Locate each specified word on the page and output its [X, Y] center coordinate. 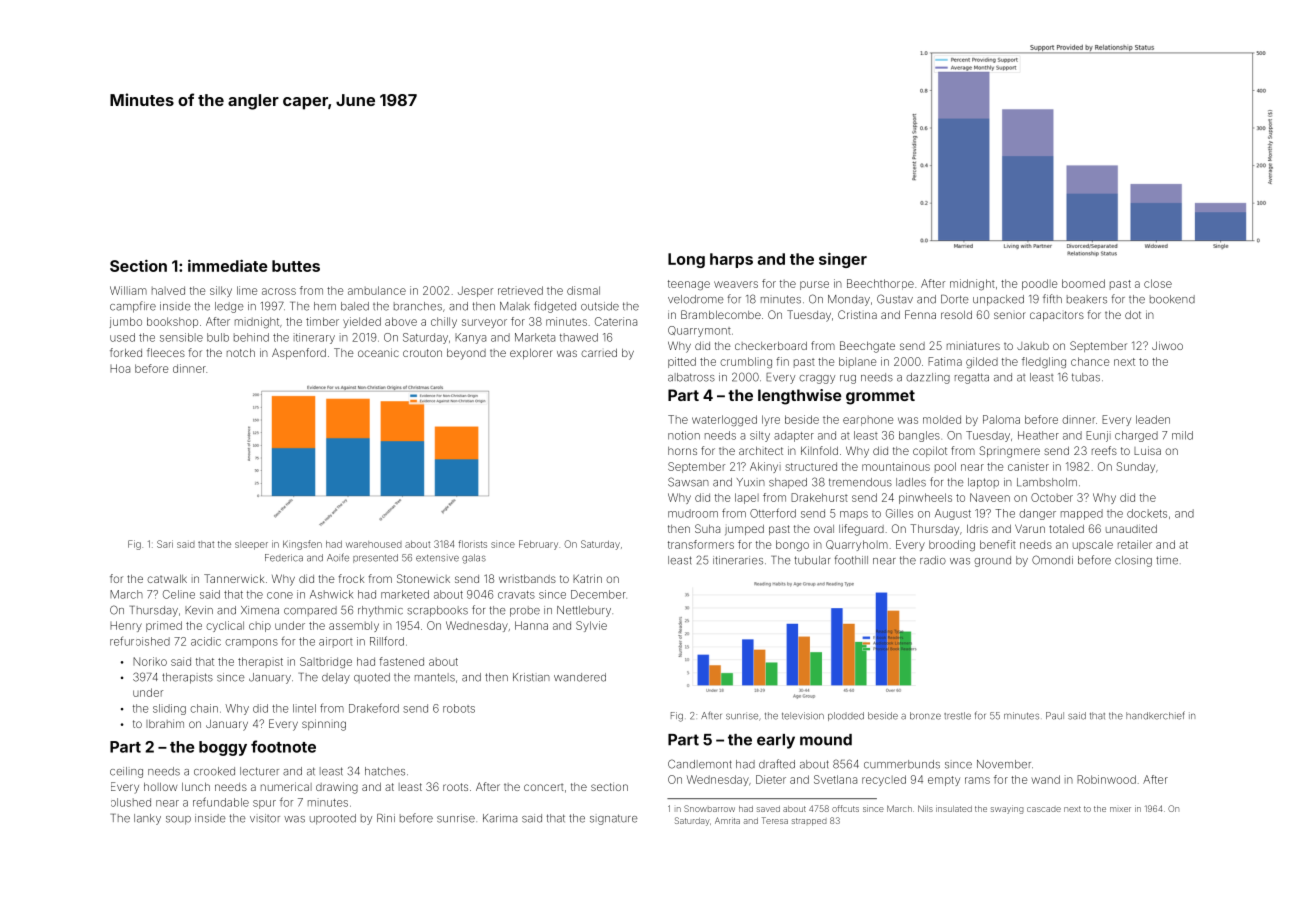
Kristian [531, 677]
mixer [1120, 809]
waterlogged [724, 421]
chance [1090, 361]
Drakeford [374, 708]
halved [168, 290]
